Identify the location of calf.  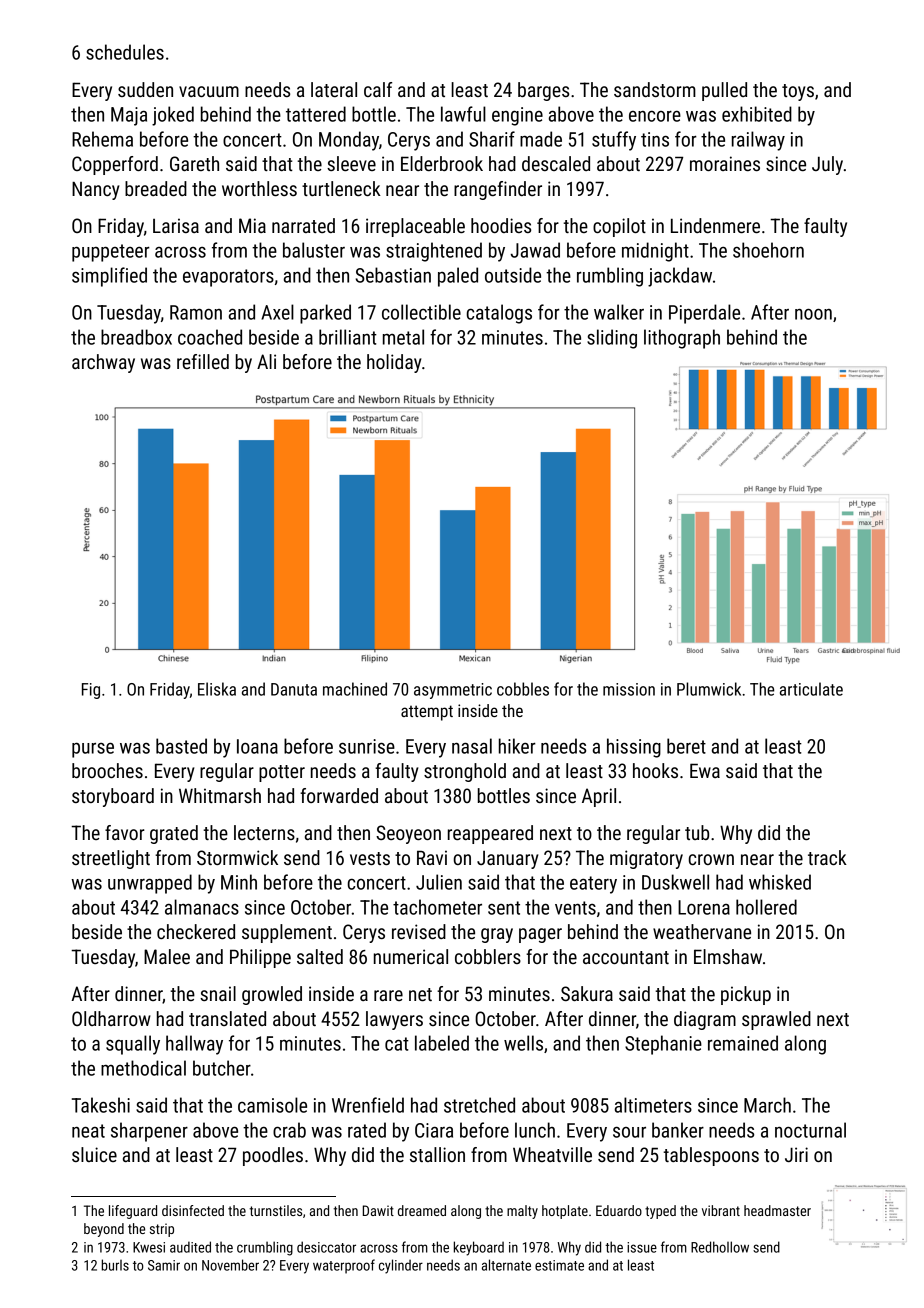
(378, 89).
